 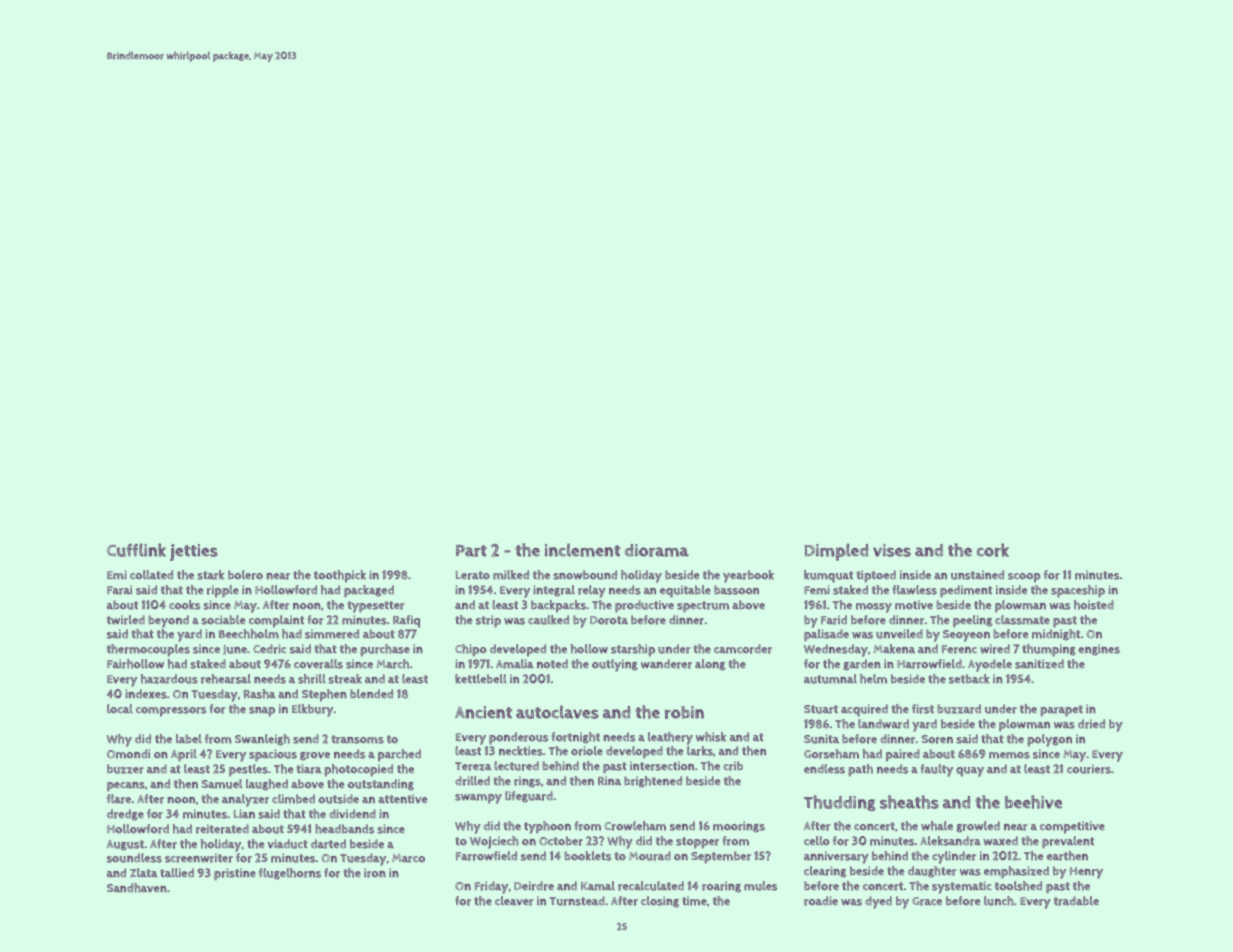 What do you see at coordinates (635, 826) in the screenshot?
I see `Crowleham` at bounding box center [635, 826].
